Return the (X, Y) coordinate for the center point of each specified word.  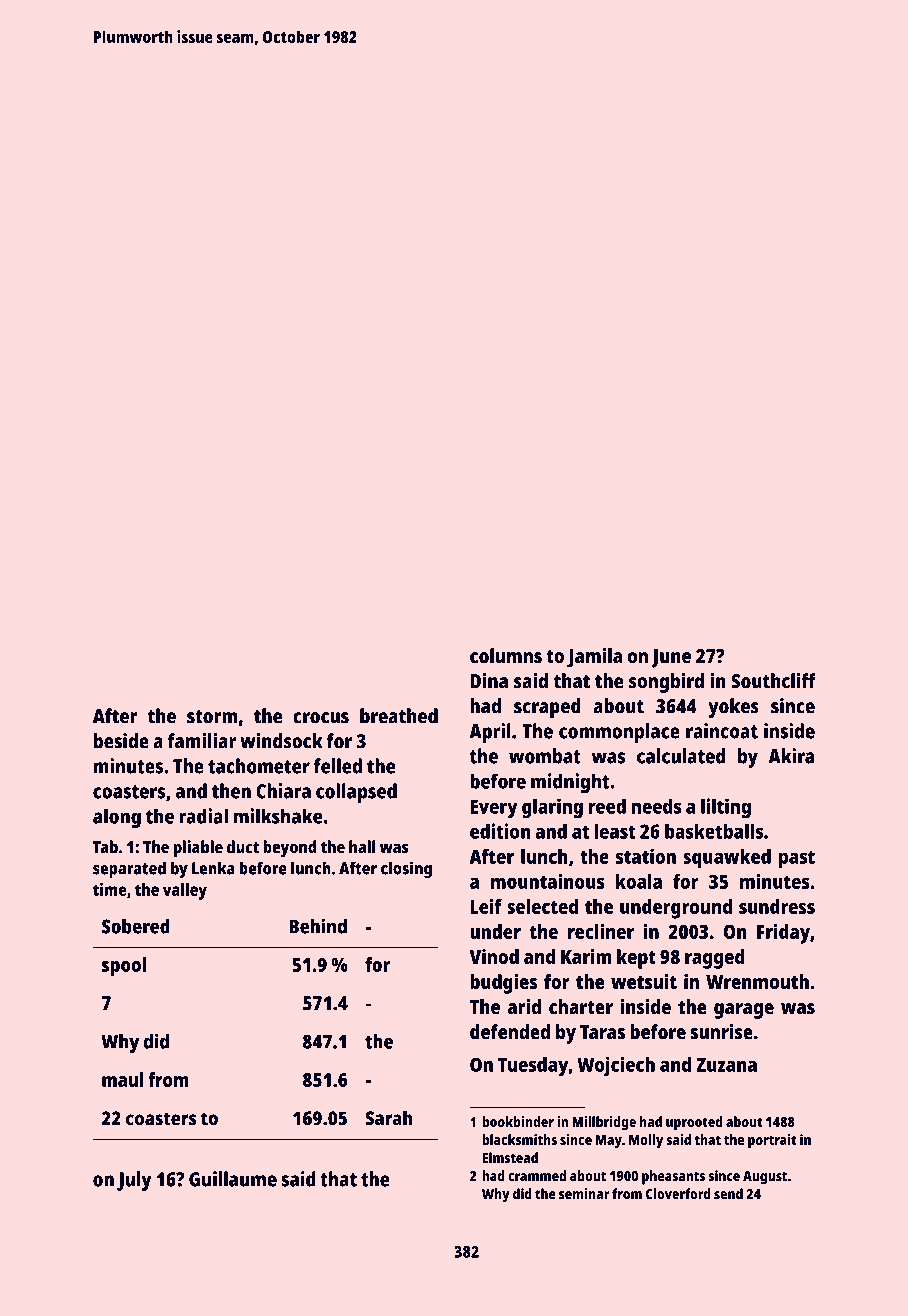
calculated (681, 756)
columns (506, 656)
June (671, 658)
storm (212, 717)
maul (123, 1079)
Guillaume (233, 1179)
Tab (105, 847)
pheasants (673, 1177)
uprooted (694, 1123)
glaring (552, 808)
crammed (537, 1175)
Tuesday (533, 1067)
